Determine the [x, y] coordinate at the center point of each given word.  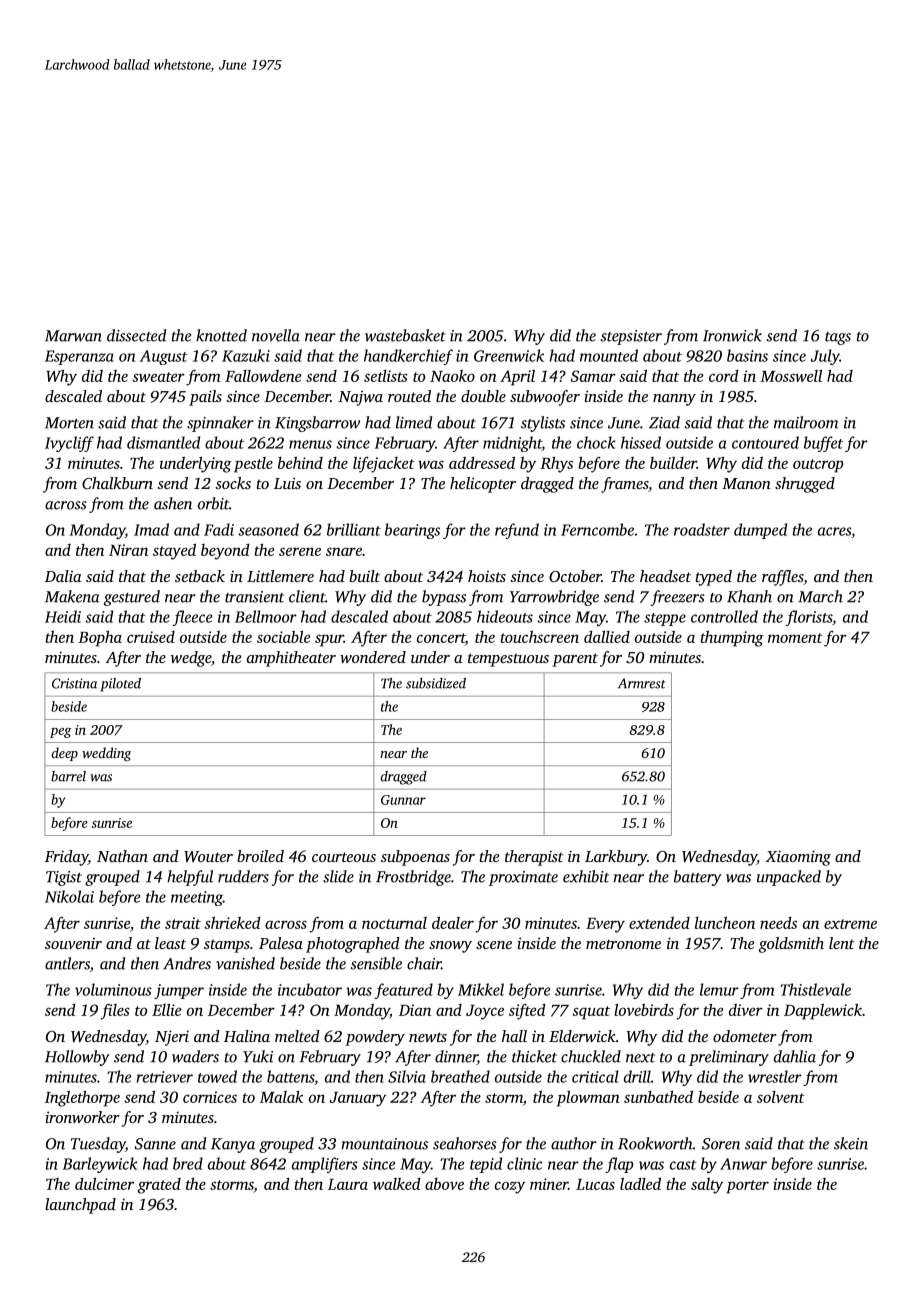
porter [747, 1187]
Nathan [122, 856]
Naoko [452, 376]
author [574, 1143]
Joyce [485, 1012]
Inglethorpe [82, 1099]
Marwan [73, 336]
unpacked [789, 878]
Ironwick [732, 335]
